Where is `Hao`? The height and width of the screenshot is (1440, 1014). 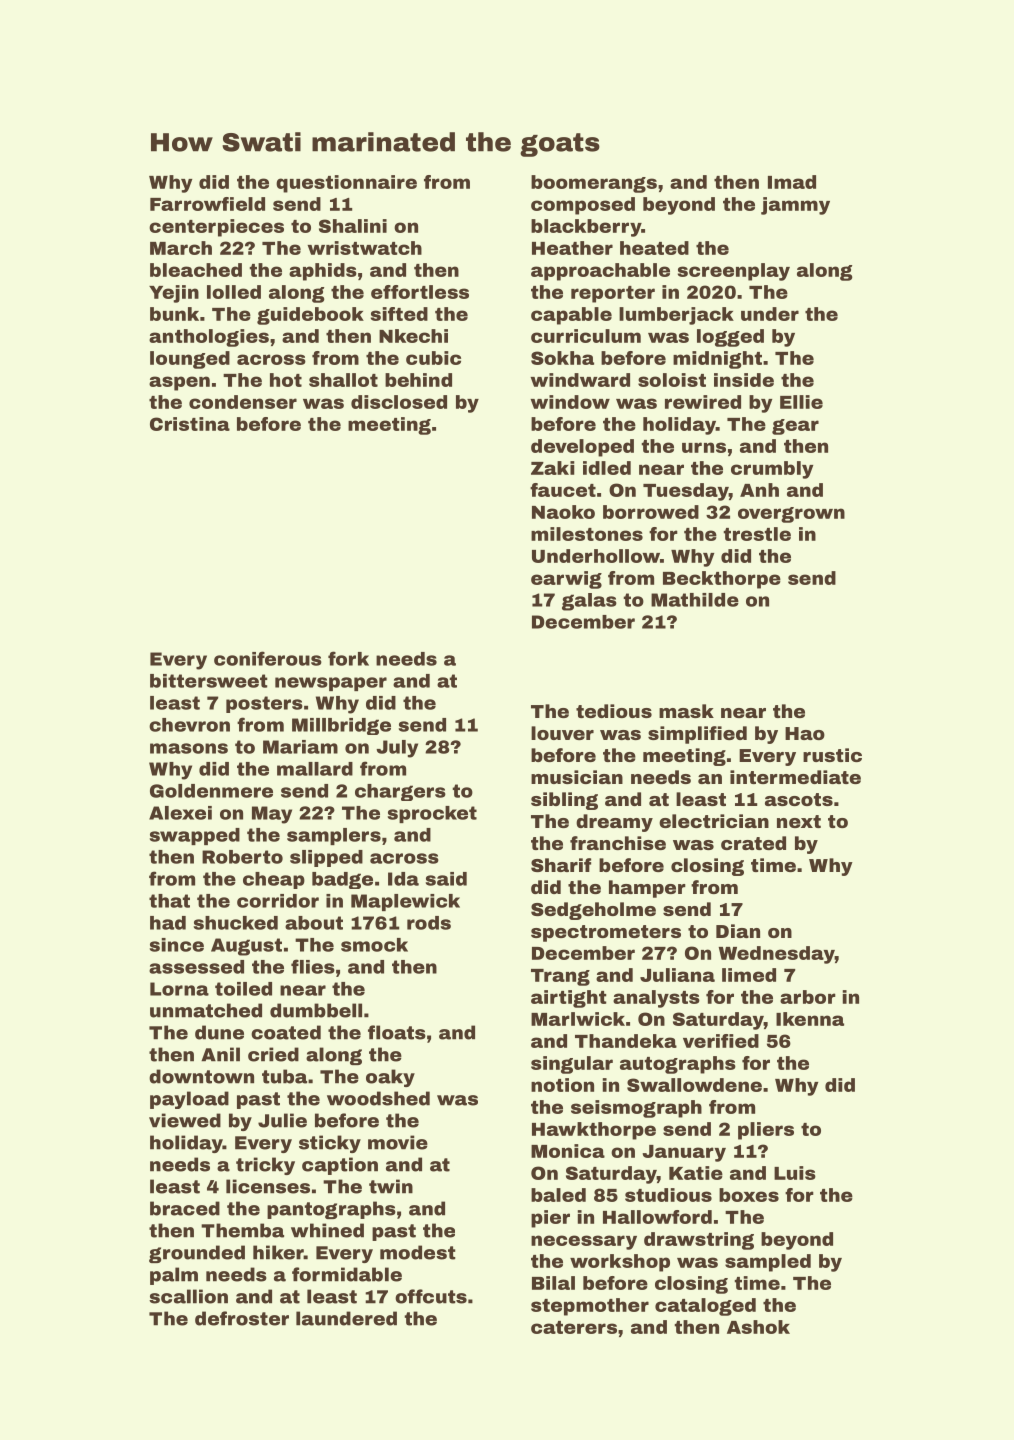
Hao is located at coordinates (805, 733).
